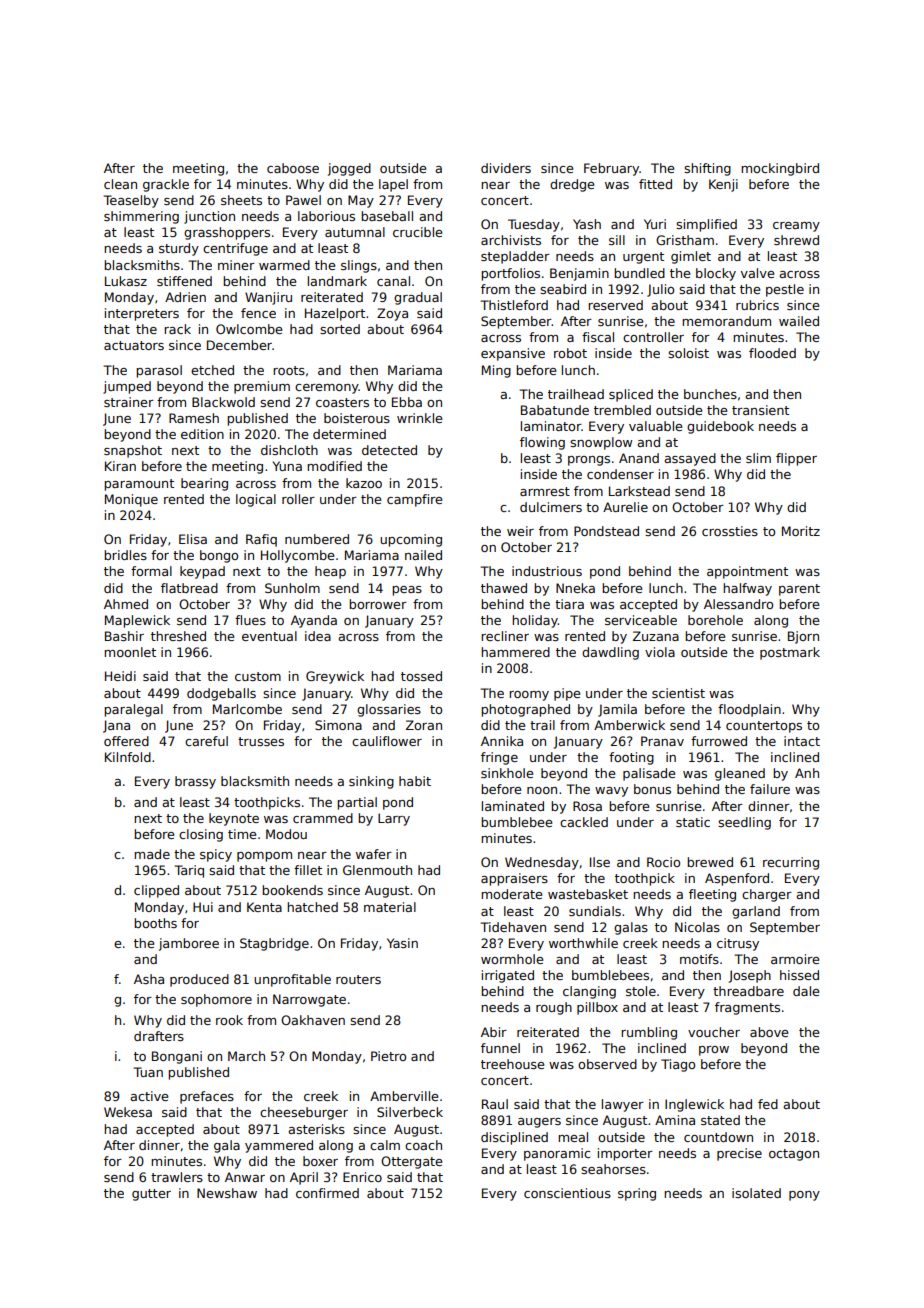 Image resolution: width=924 pixels, height=1308 pixels. What do you see at coordinates (407, 402) in the image?
I see `Ebba` at bounding box center [407, 402].
